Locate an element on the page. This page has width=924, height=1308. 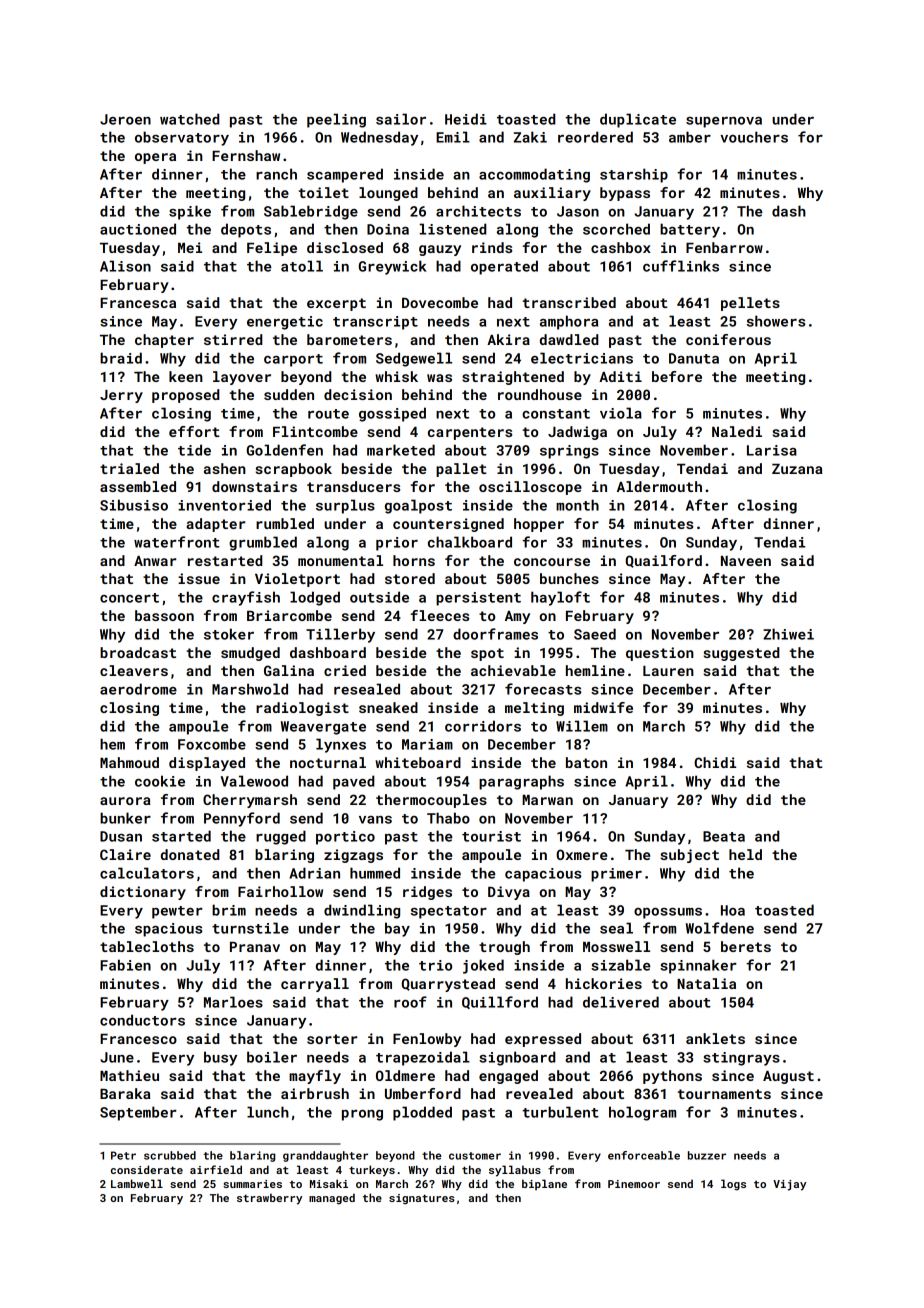
Wolfdene is located at coordinates (720, 928).
